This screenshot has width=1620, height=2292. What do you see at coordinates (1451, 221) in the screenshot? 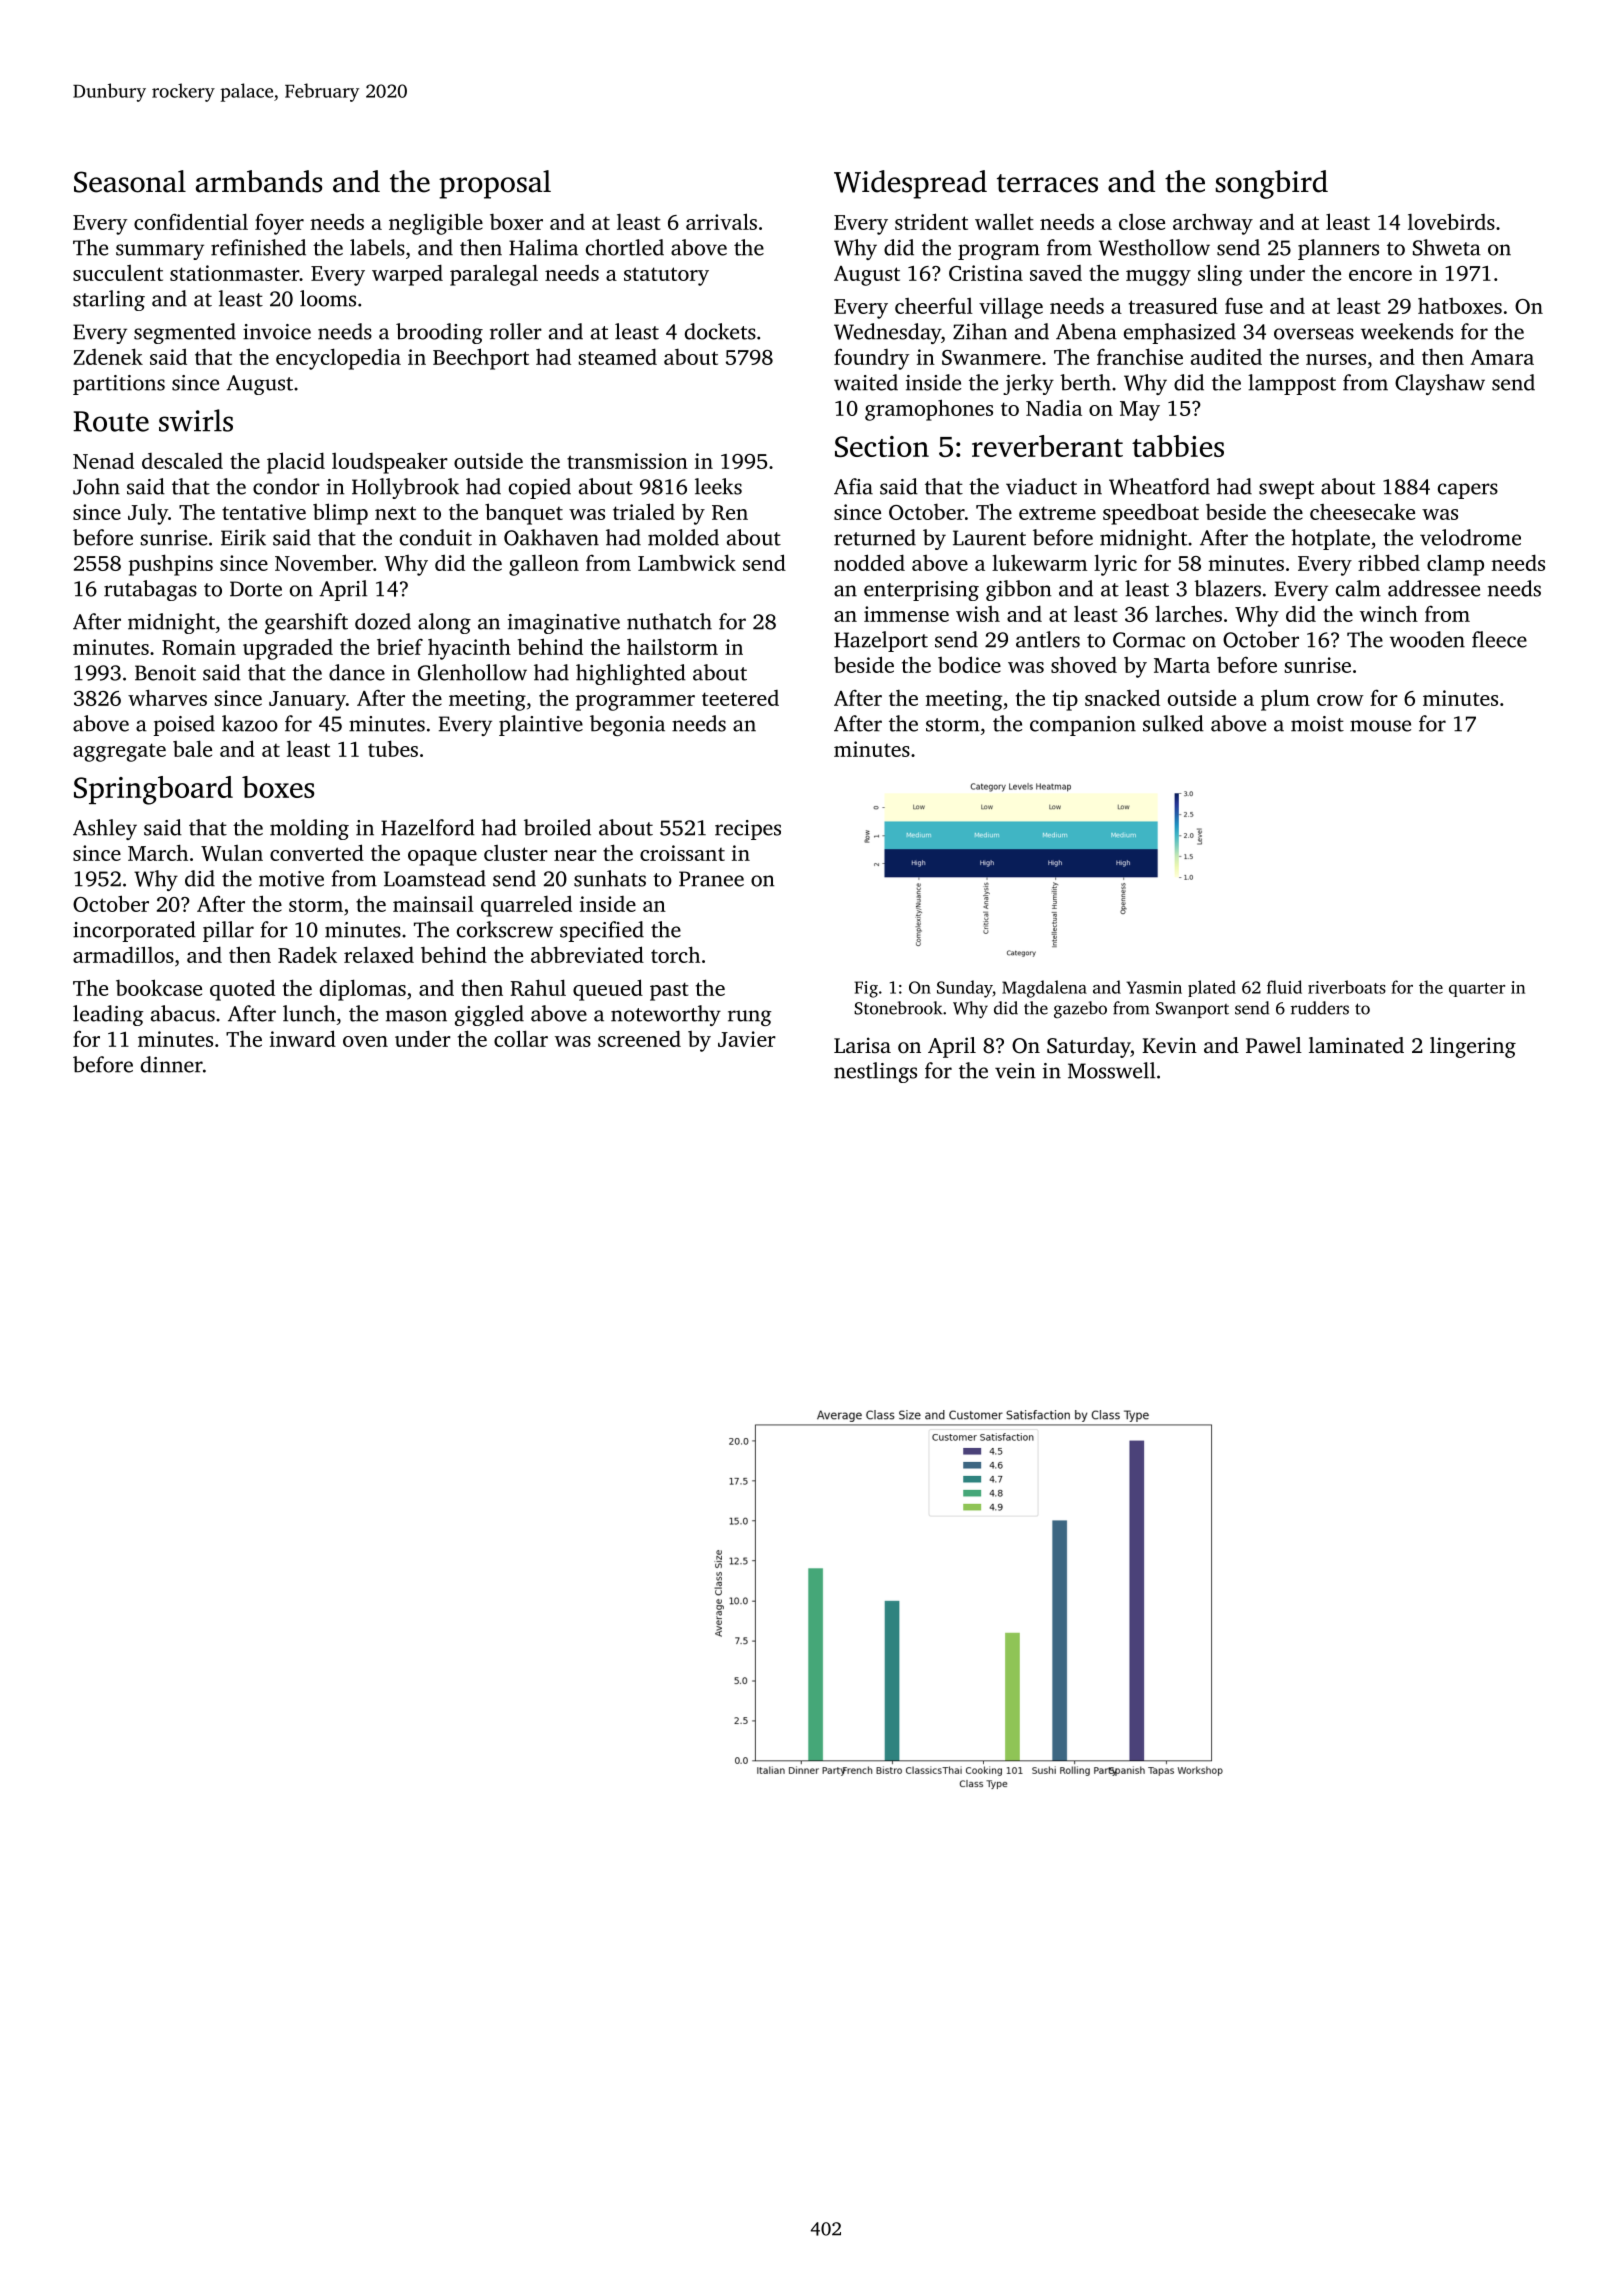
I see `lovebirds` at bounding box center [1451, 221].
